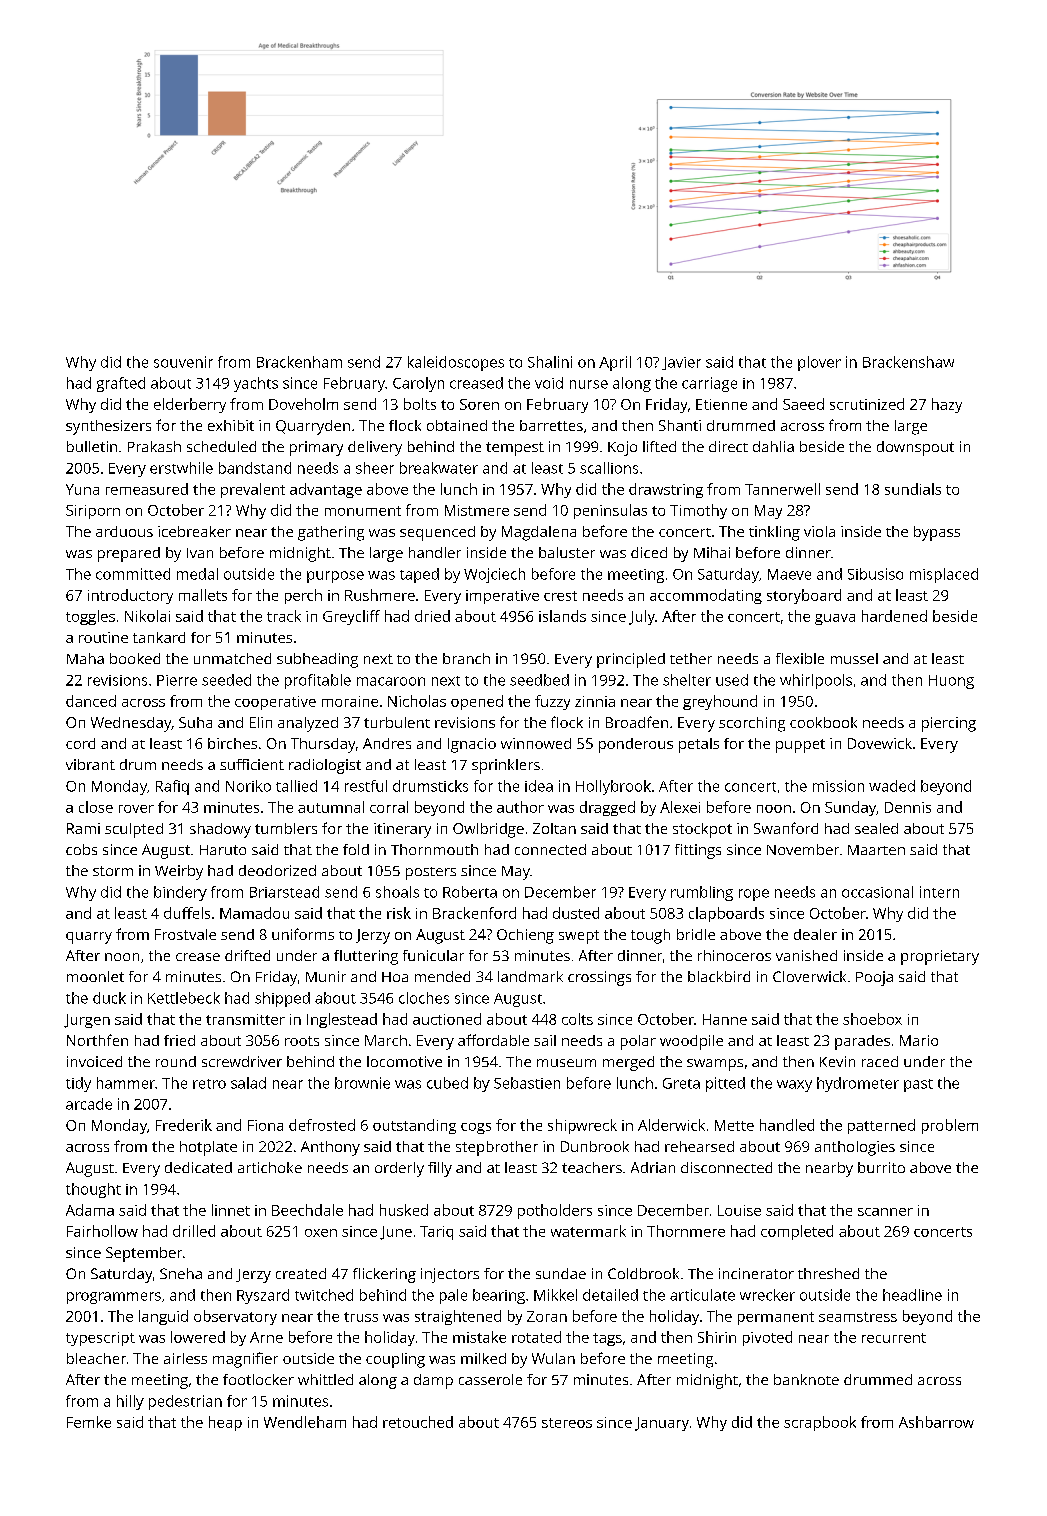 This screenshot has height=1516, width=1047. What do you see at coordinates (93, 512) in the screenshot?
I see `Siriporn` at bounding box center [93, 512].
